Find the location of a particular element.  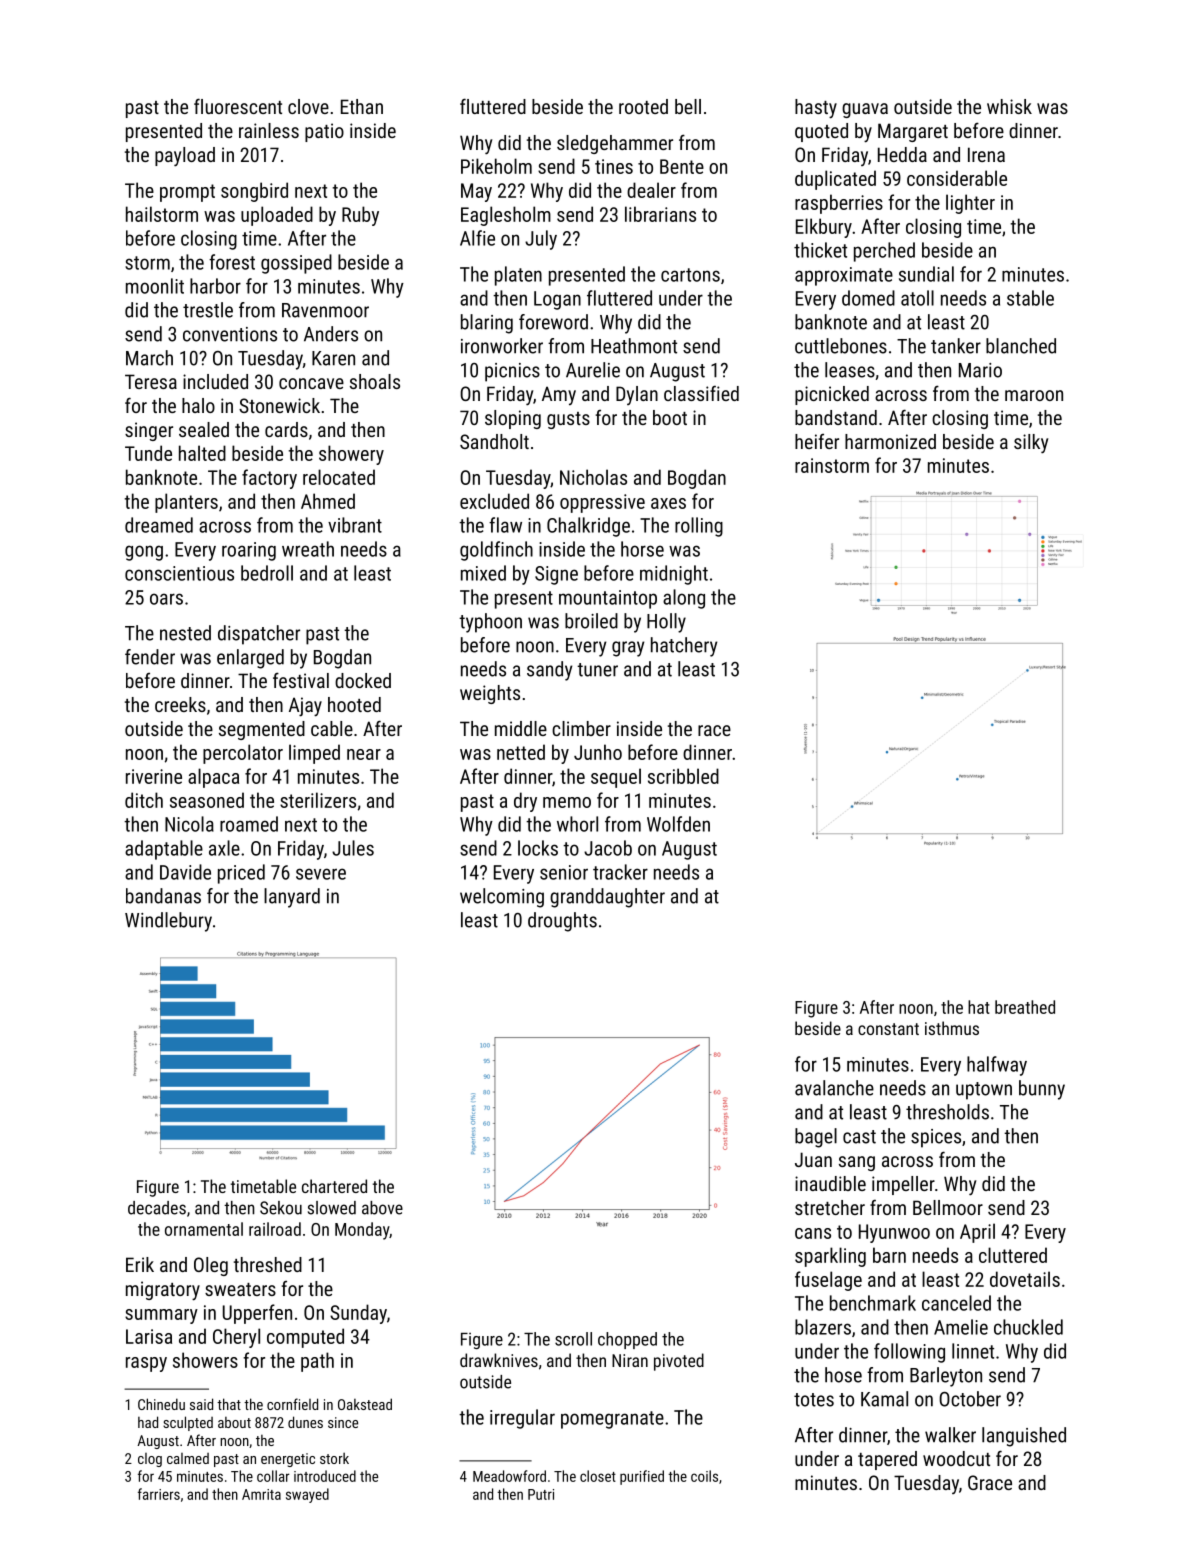

clove is located at coordinates (308, 106).
